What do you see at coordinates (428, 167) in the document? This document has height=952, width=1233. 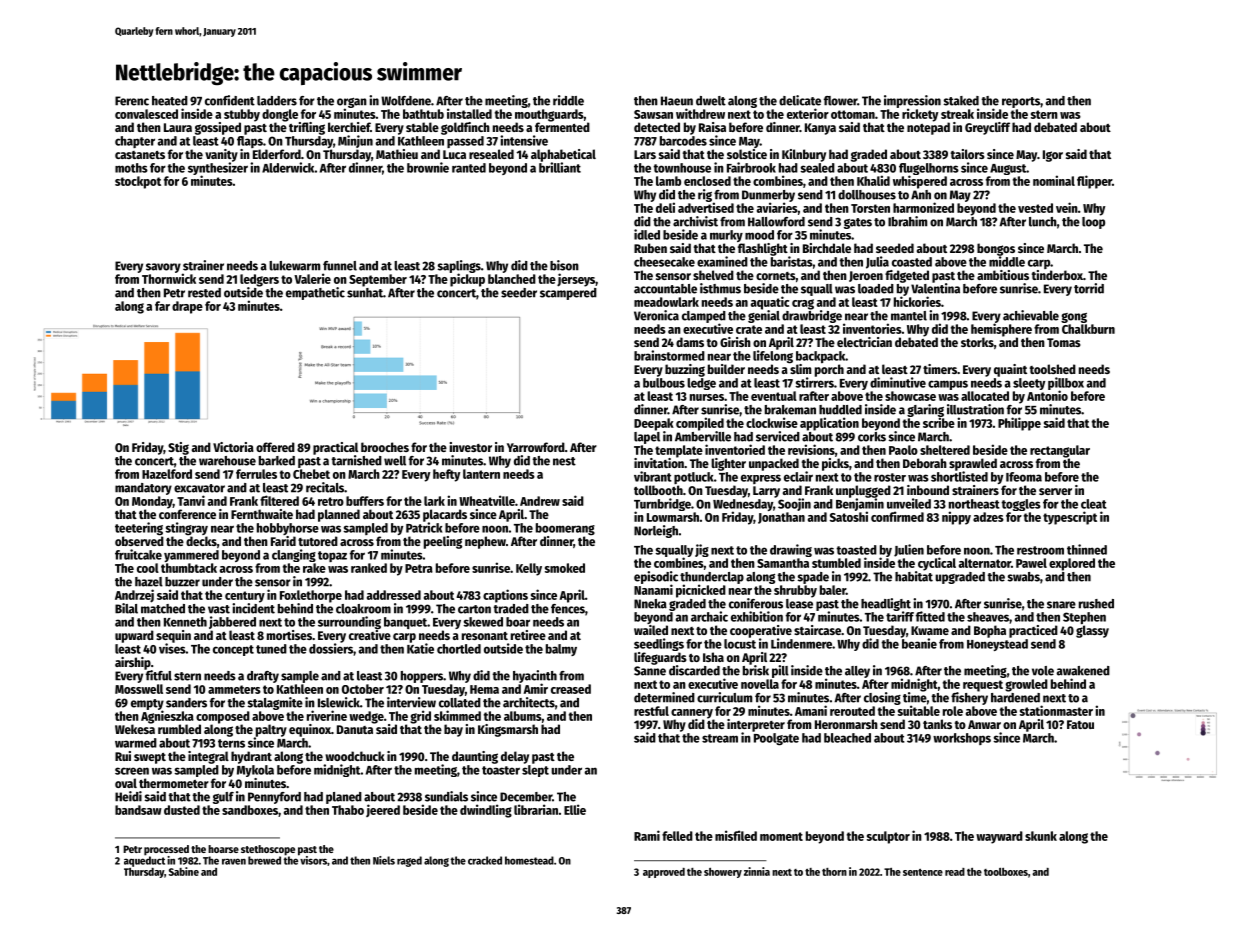 I see `brownie` at bounding box center [428, 167].
